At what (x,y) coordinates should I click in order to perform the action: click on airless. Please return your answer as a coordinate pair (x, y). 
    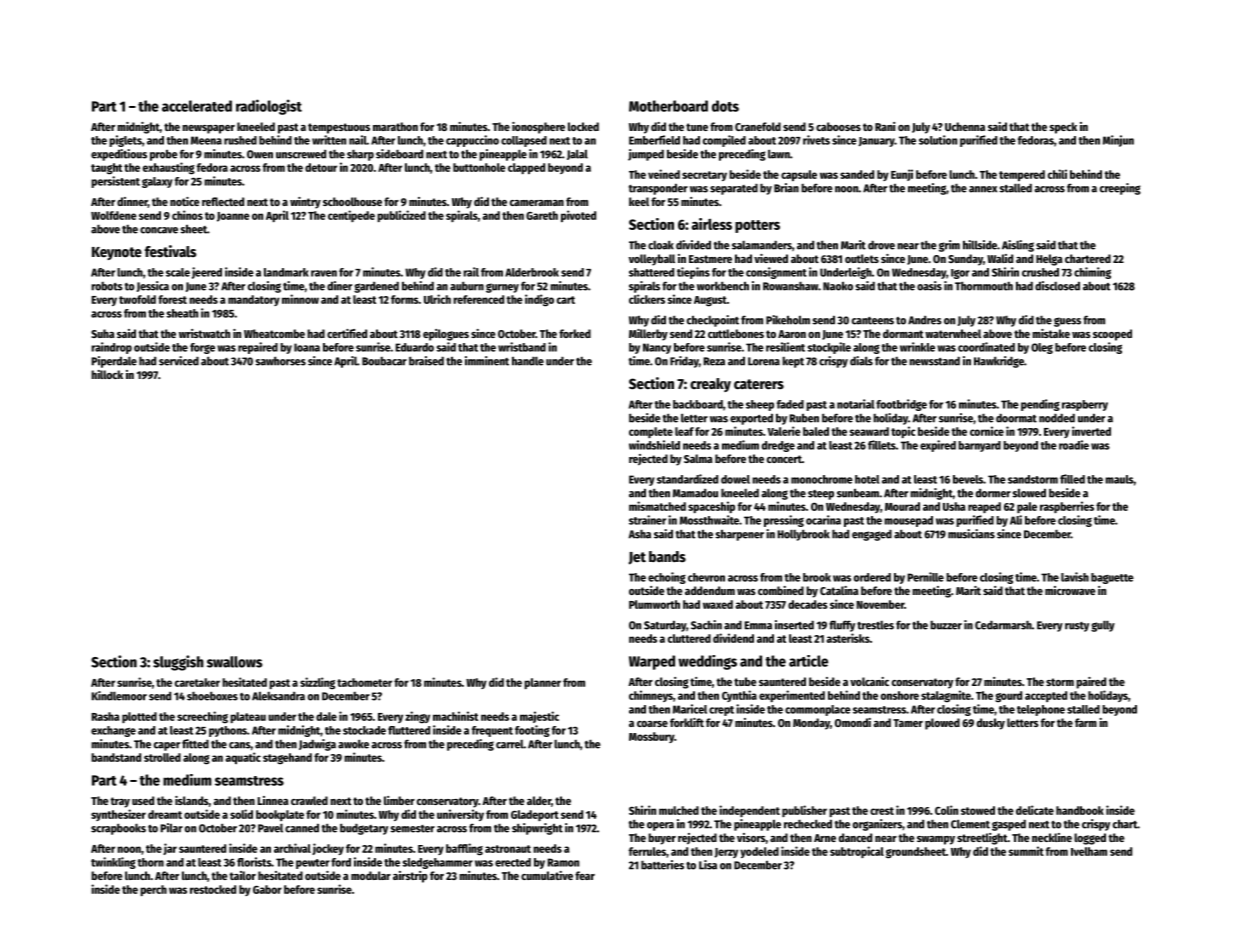
    Looking at the image, I should click on (712, 224).
